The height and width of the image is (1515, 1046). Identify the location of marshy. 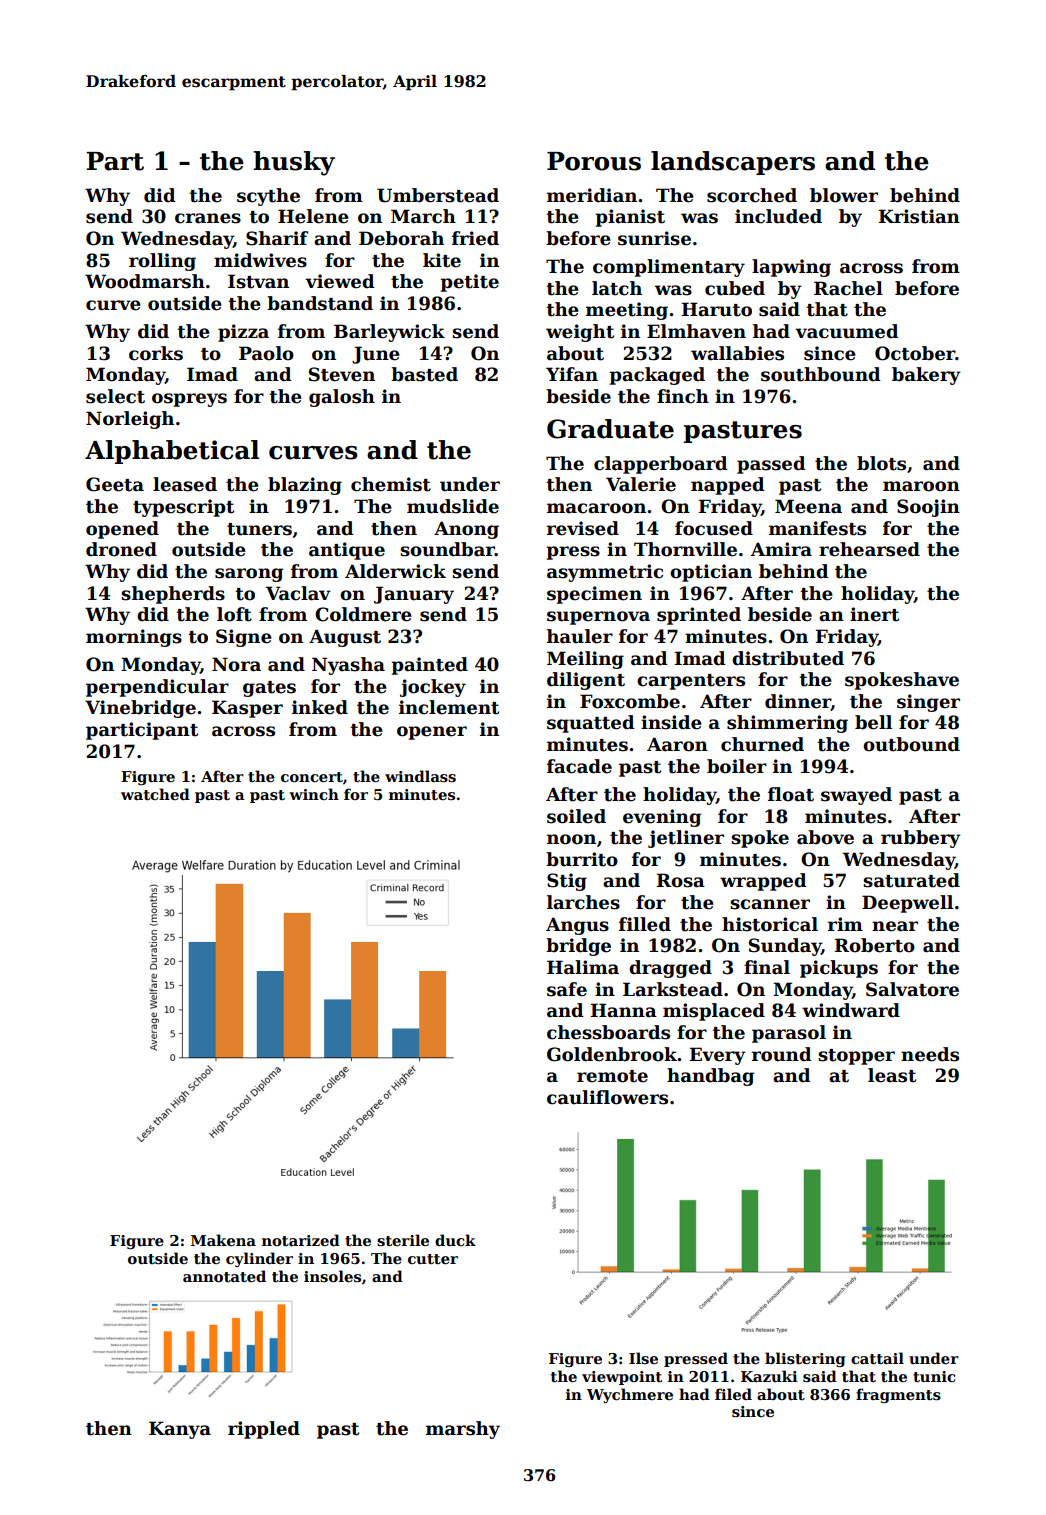
(463, 1430).
